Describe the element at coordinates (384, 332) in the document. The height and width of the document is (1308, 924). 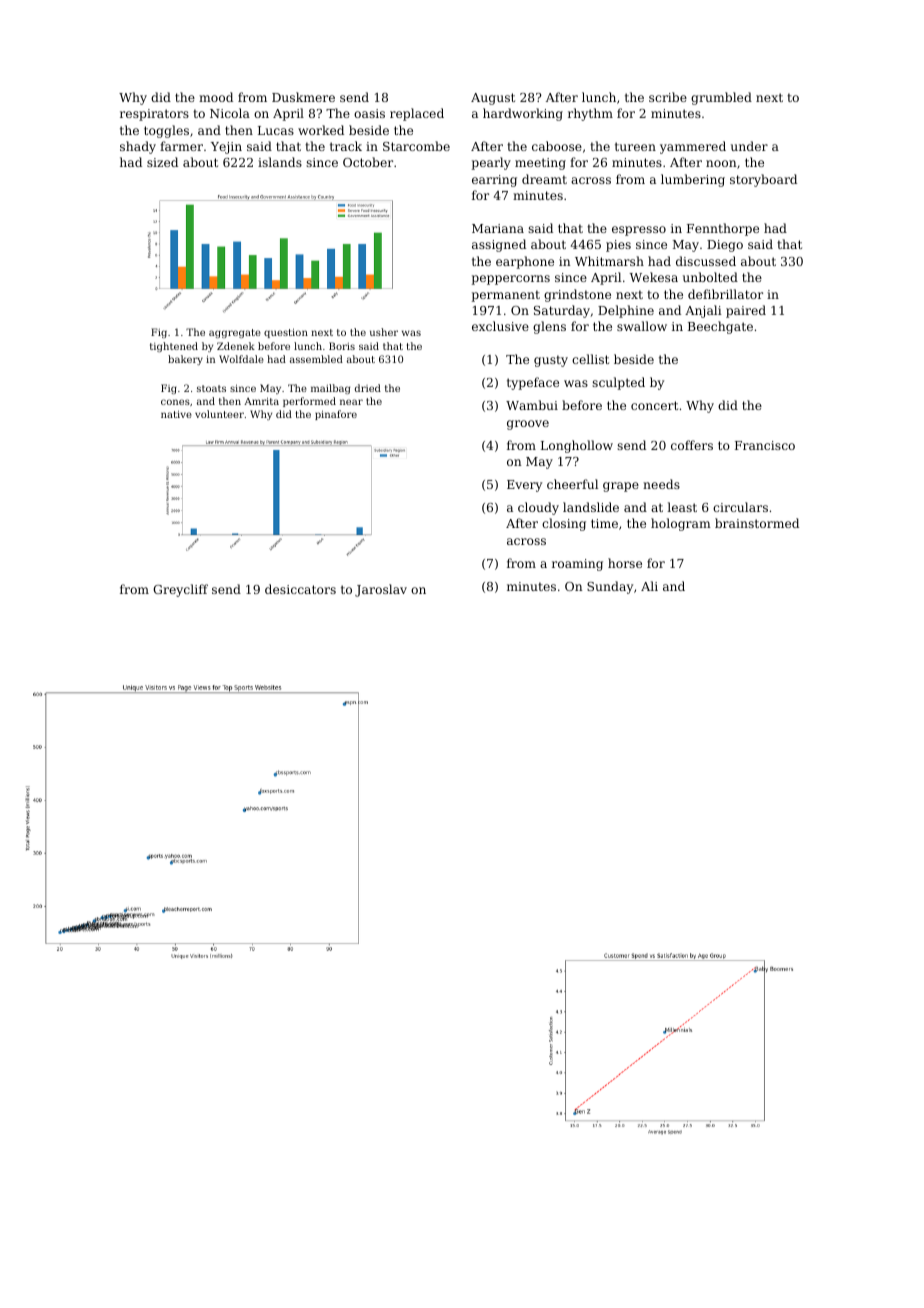
I see `usher` at that location.
